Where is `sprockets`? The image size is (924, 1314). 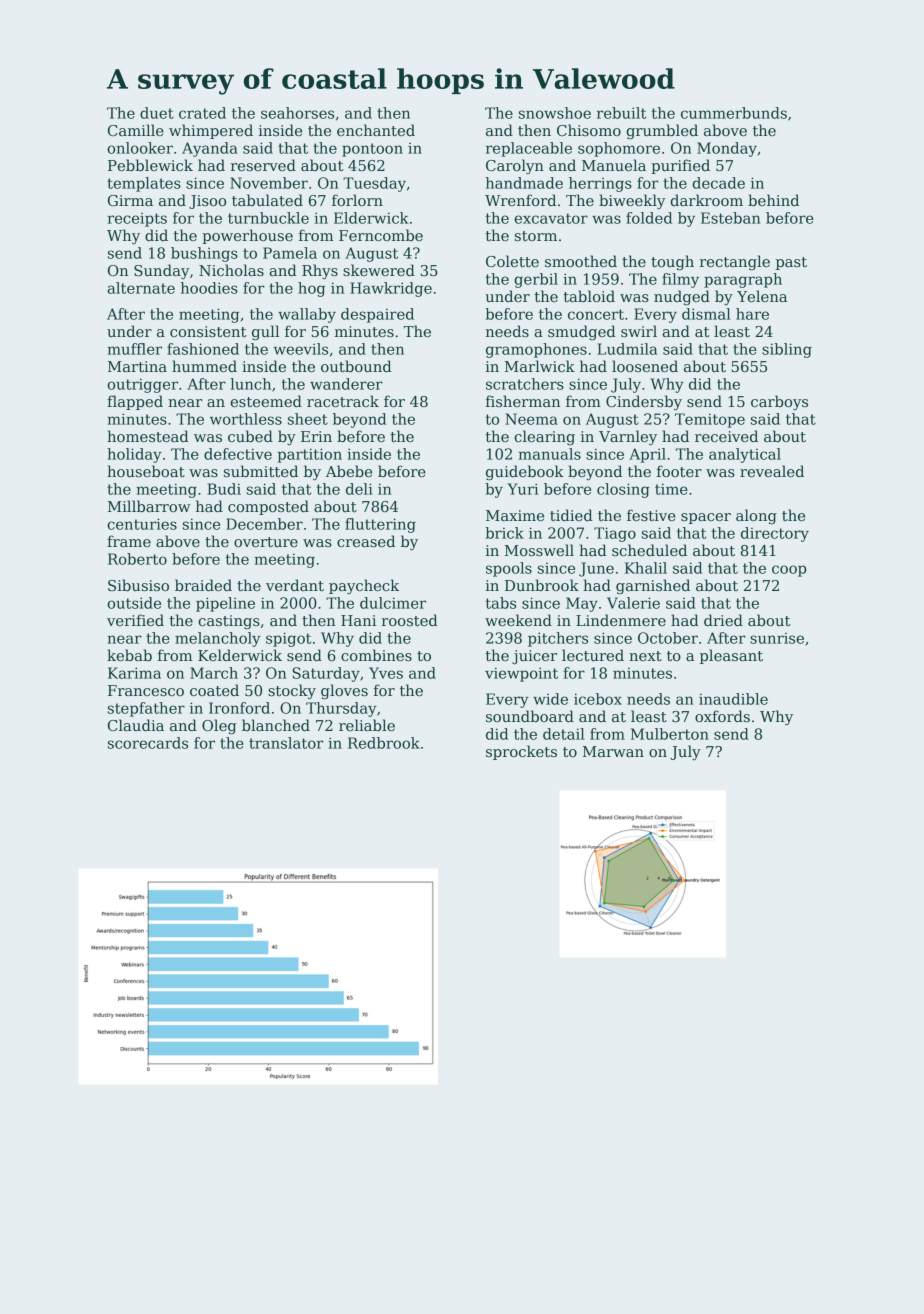
sprockets is located at coordinates (521, 752).
